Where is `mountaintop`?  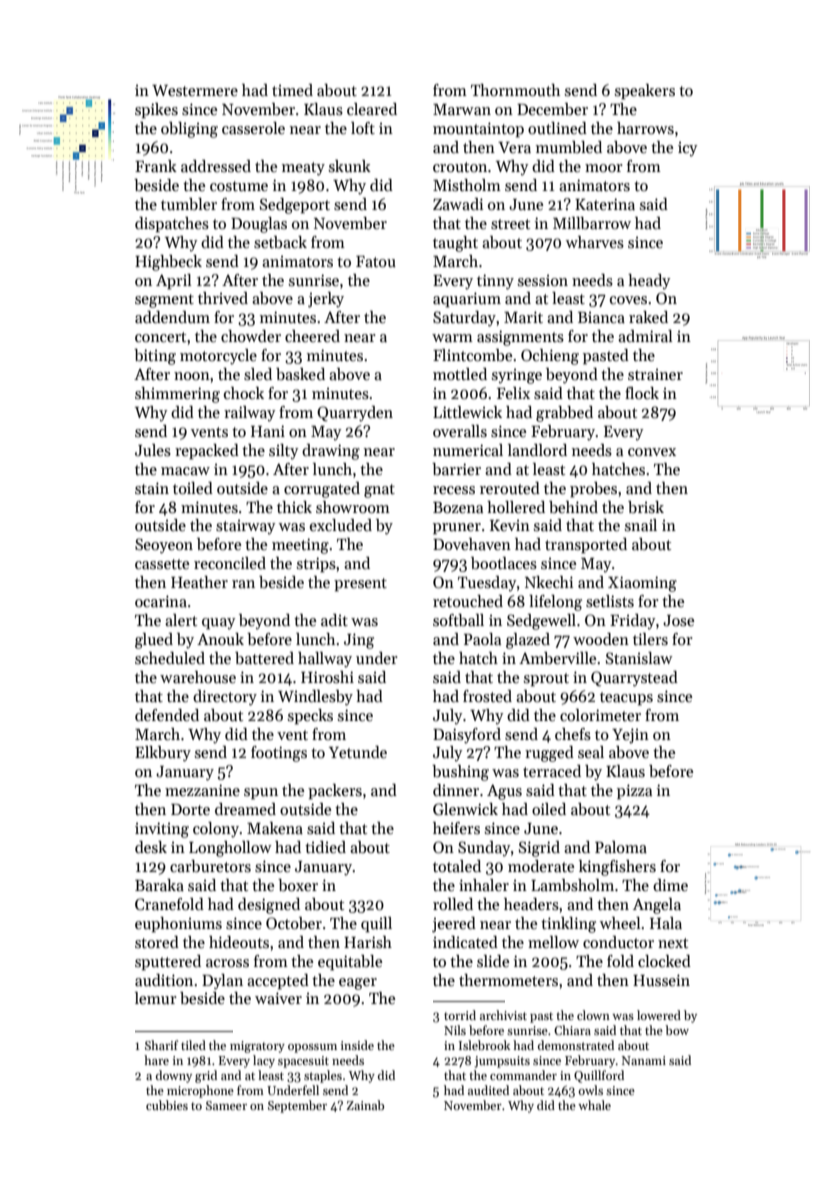 mountaintop is located at coordinates (478, 130).
